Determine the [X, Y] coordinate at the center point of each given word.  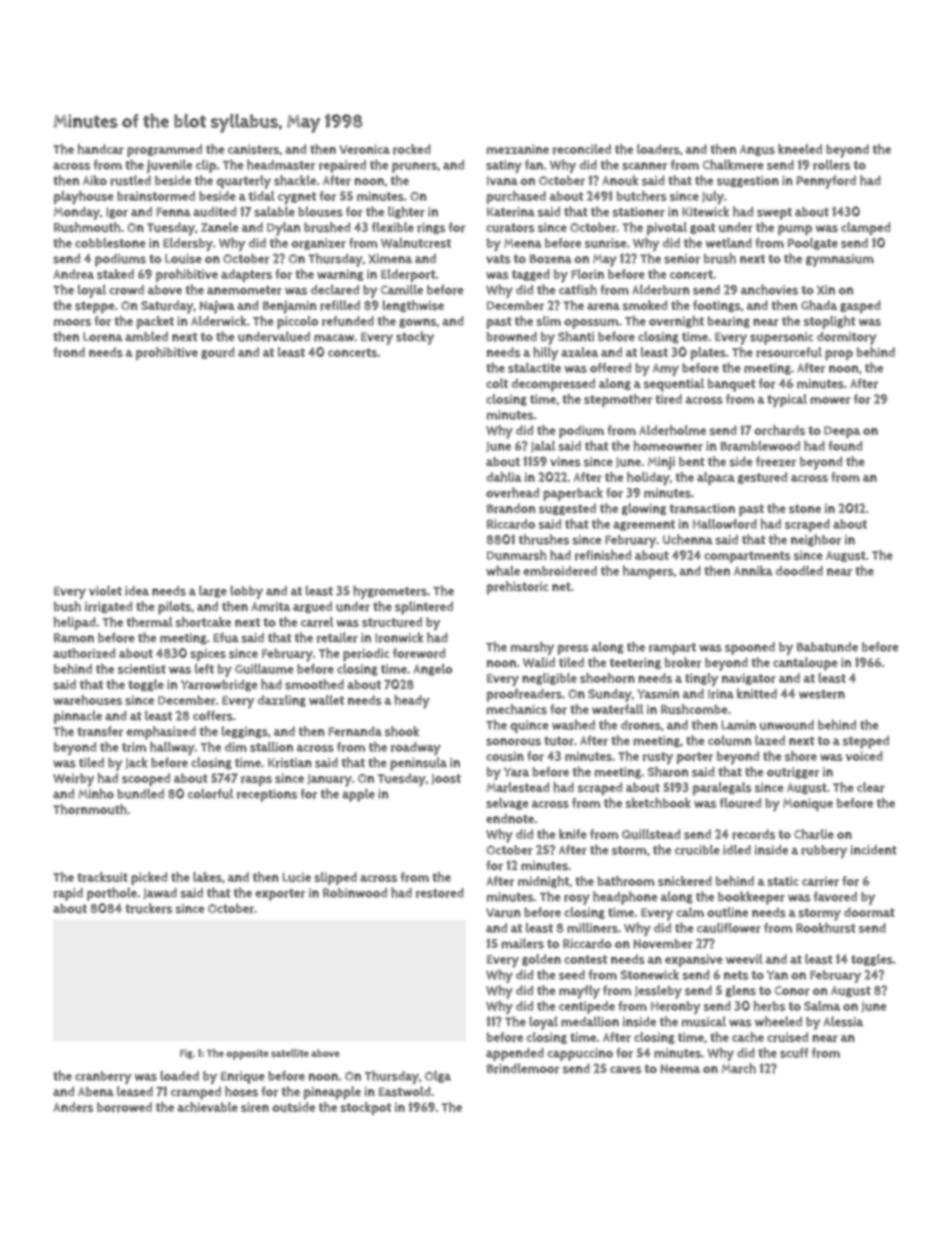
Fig [186, 1054]
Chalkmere [733, 164]
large [213, 592]
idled [737, 850]
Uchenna [688, 539]
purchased [516, 197]
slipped [335, 878]
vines [565, 462]
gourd [218, 353]
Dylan [283, 229]
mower [830, 400]
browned [512, 337]
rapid [68, 894]
